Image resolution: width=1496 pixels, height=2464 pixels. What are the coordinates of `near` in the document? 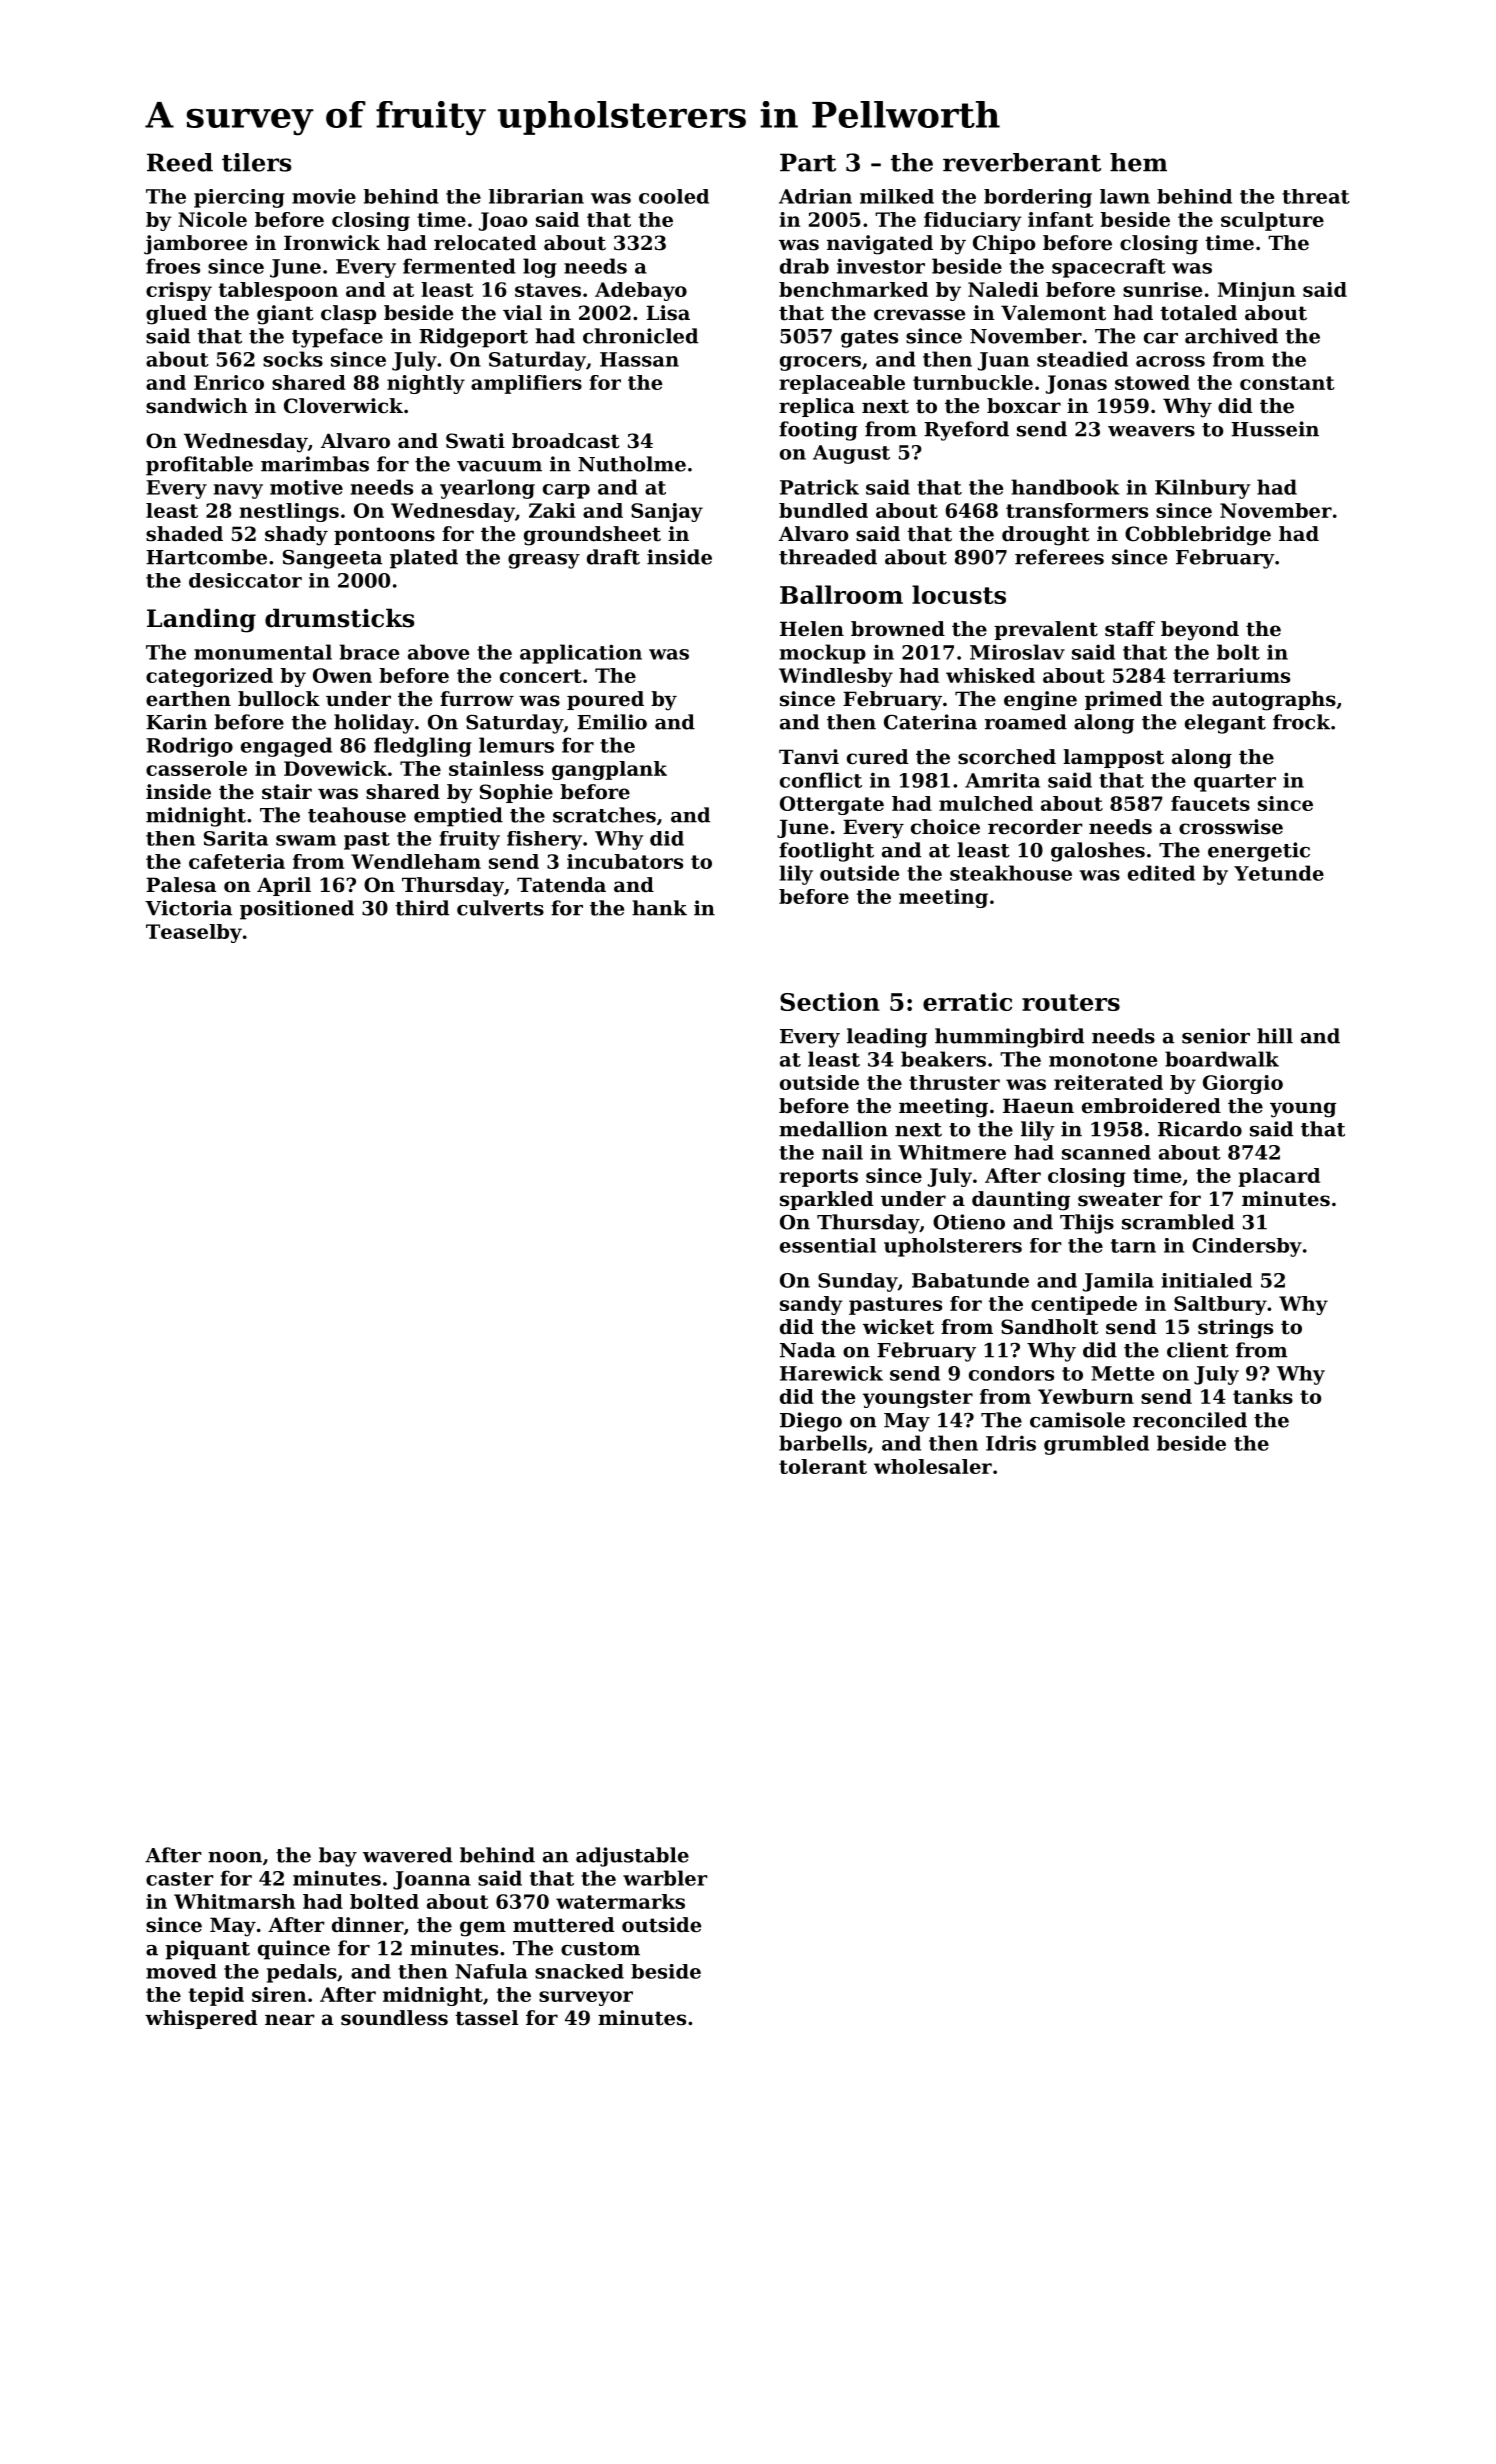 It's located at (290, 2020).
